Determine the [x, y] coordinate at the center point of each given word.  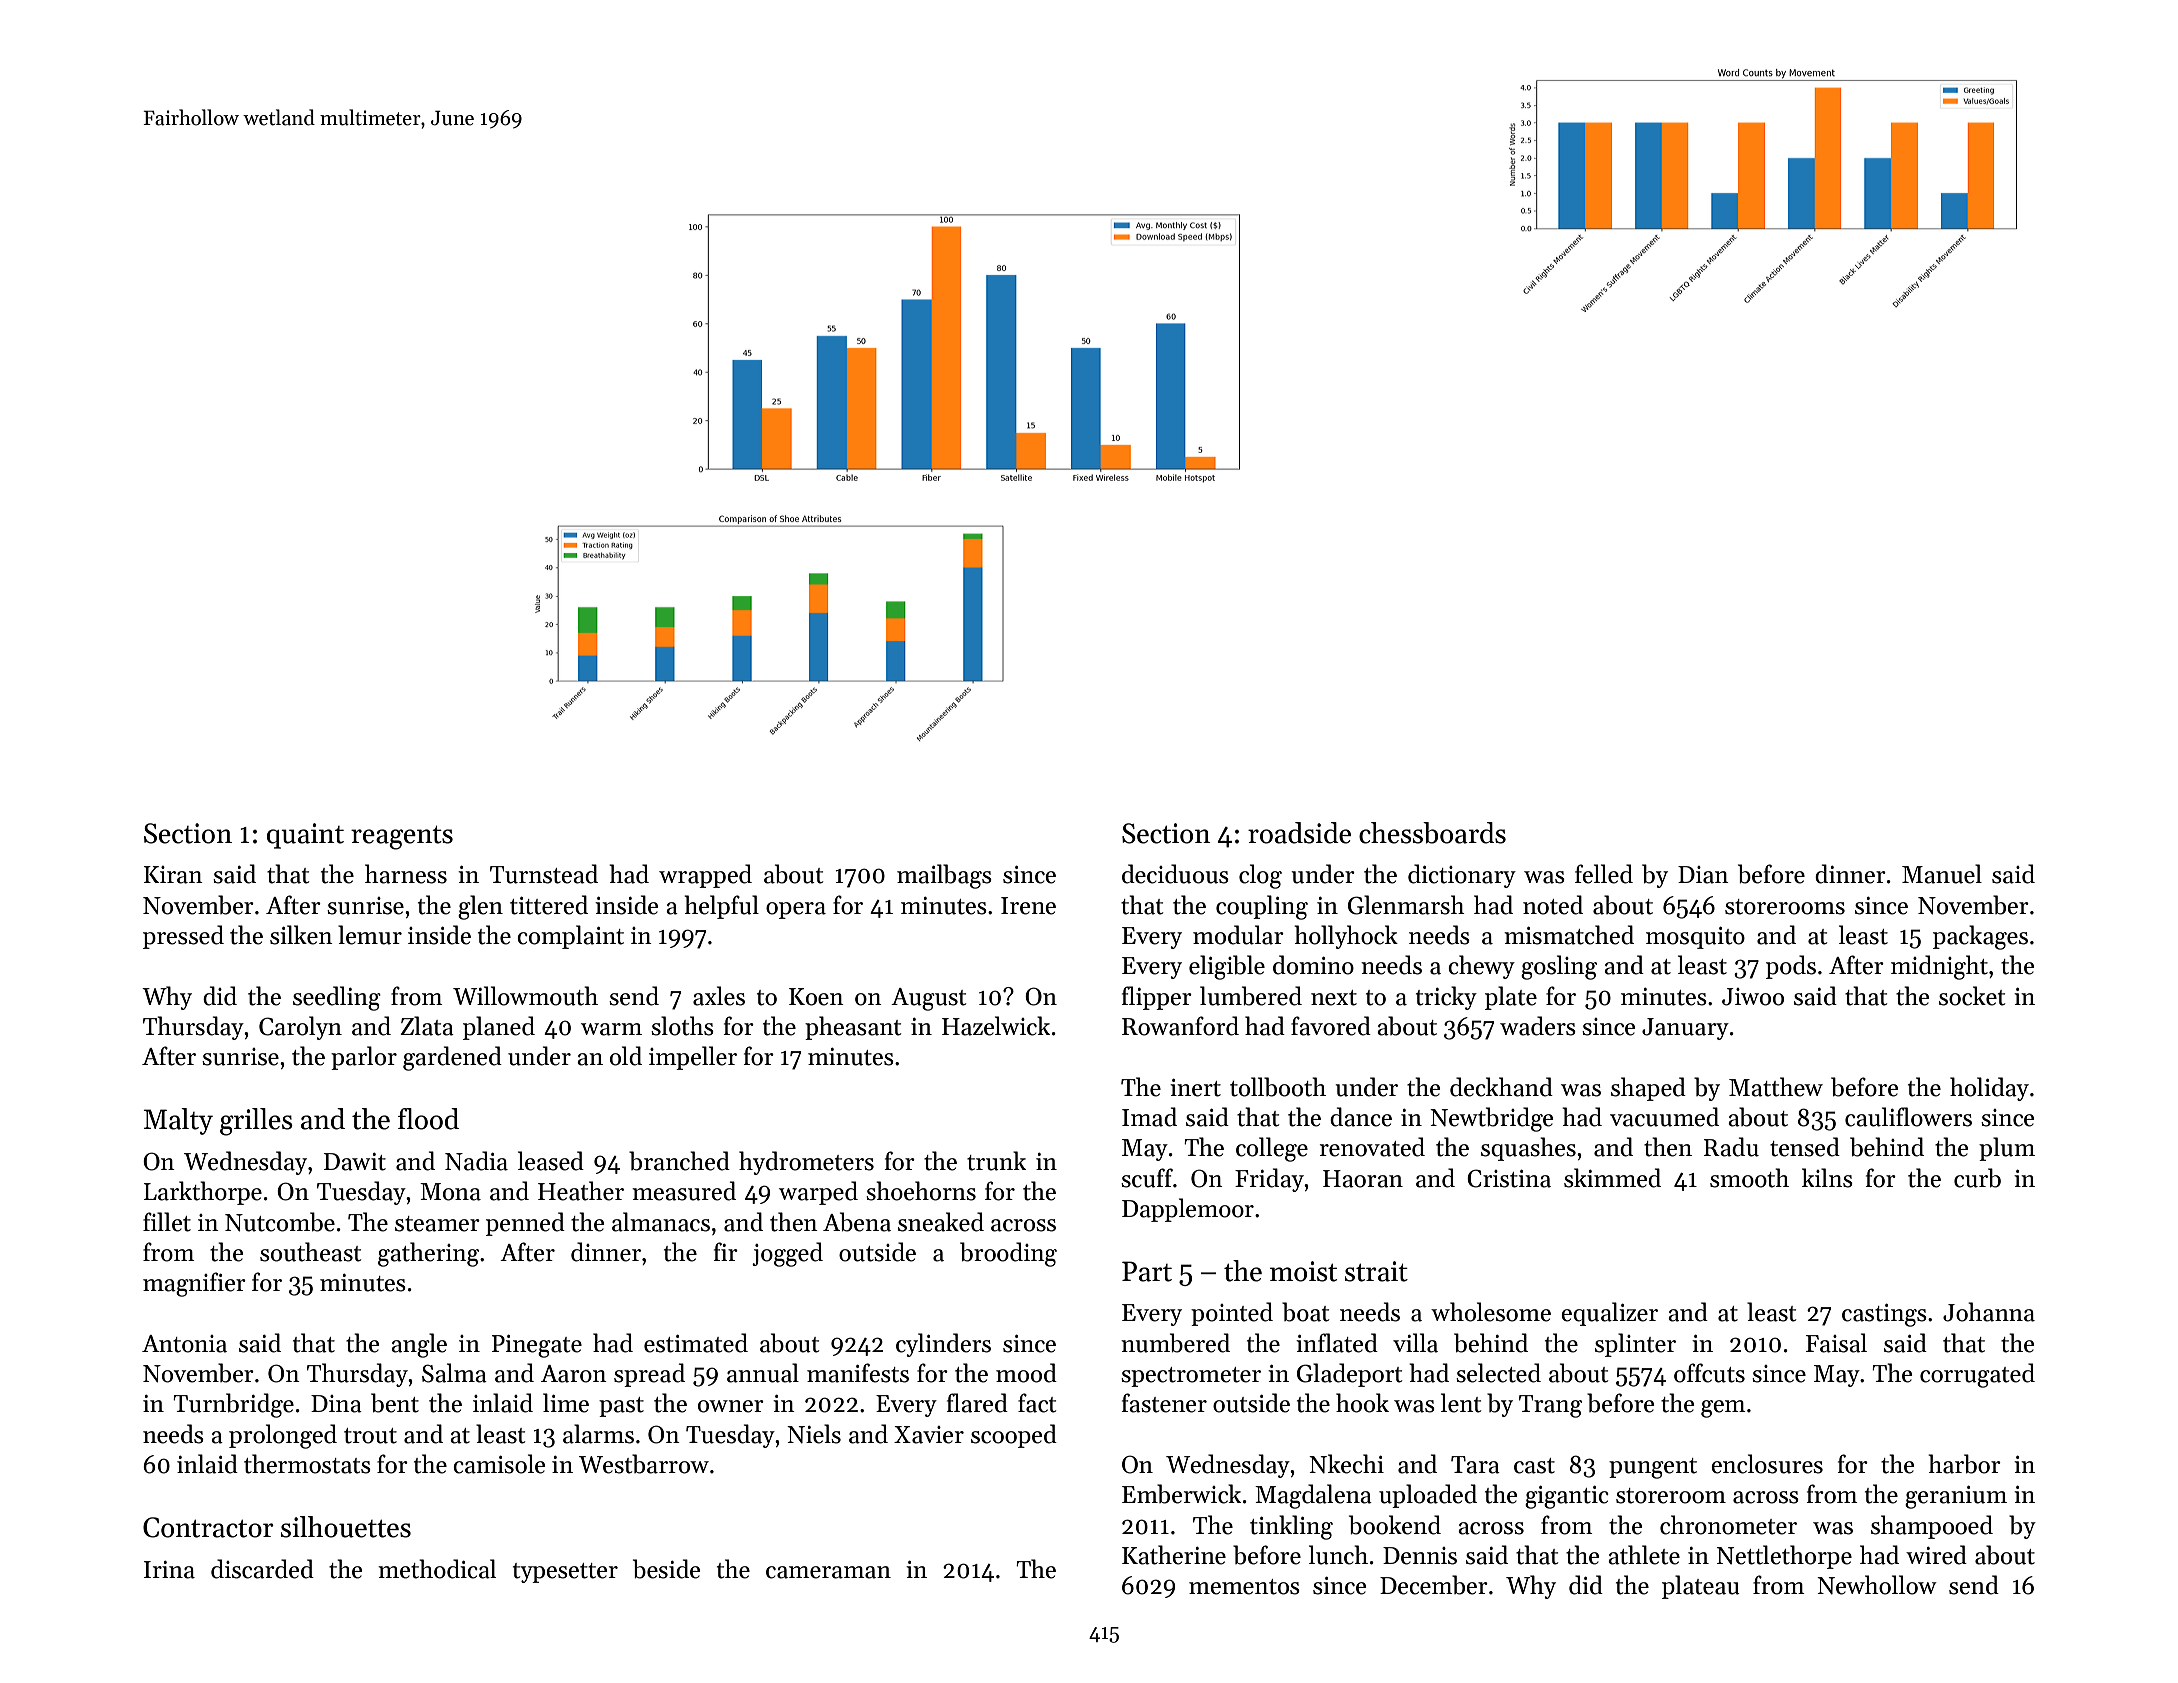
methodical [437, 1569]
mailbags [944, 876]
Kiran [173, 875]
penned [525, 1224]
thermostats [307, 1464]
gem [1723, 1409]
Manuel [1942, 874]
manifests [858, 1373]
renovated [1372, 1147]
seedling [337, 998]
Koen [816, 997]
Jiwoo [1753, 997]
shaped [1648, 1089]
